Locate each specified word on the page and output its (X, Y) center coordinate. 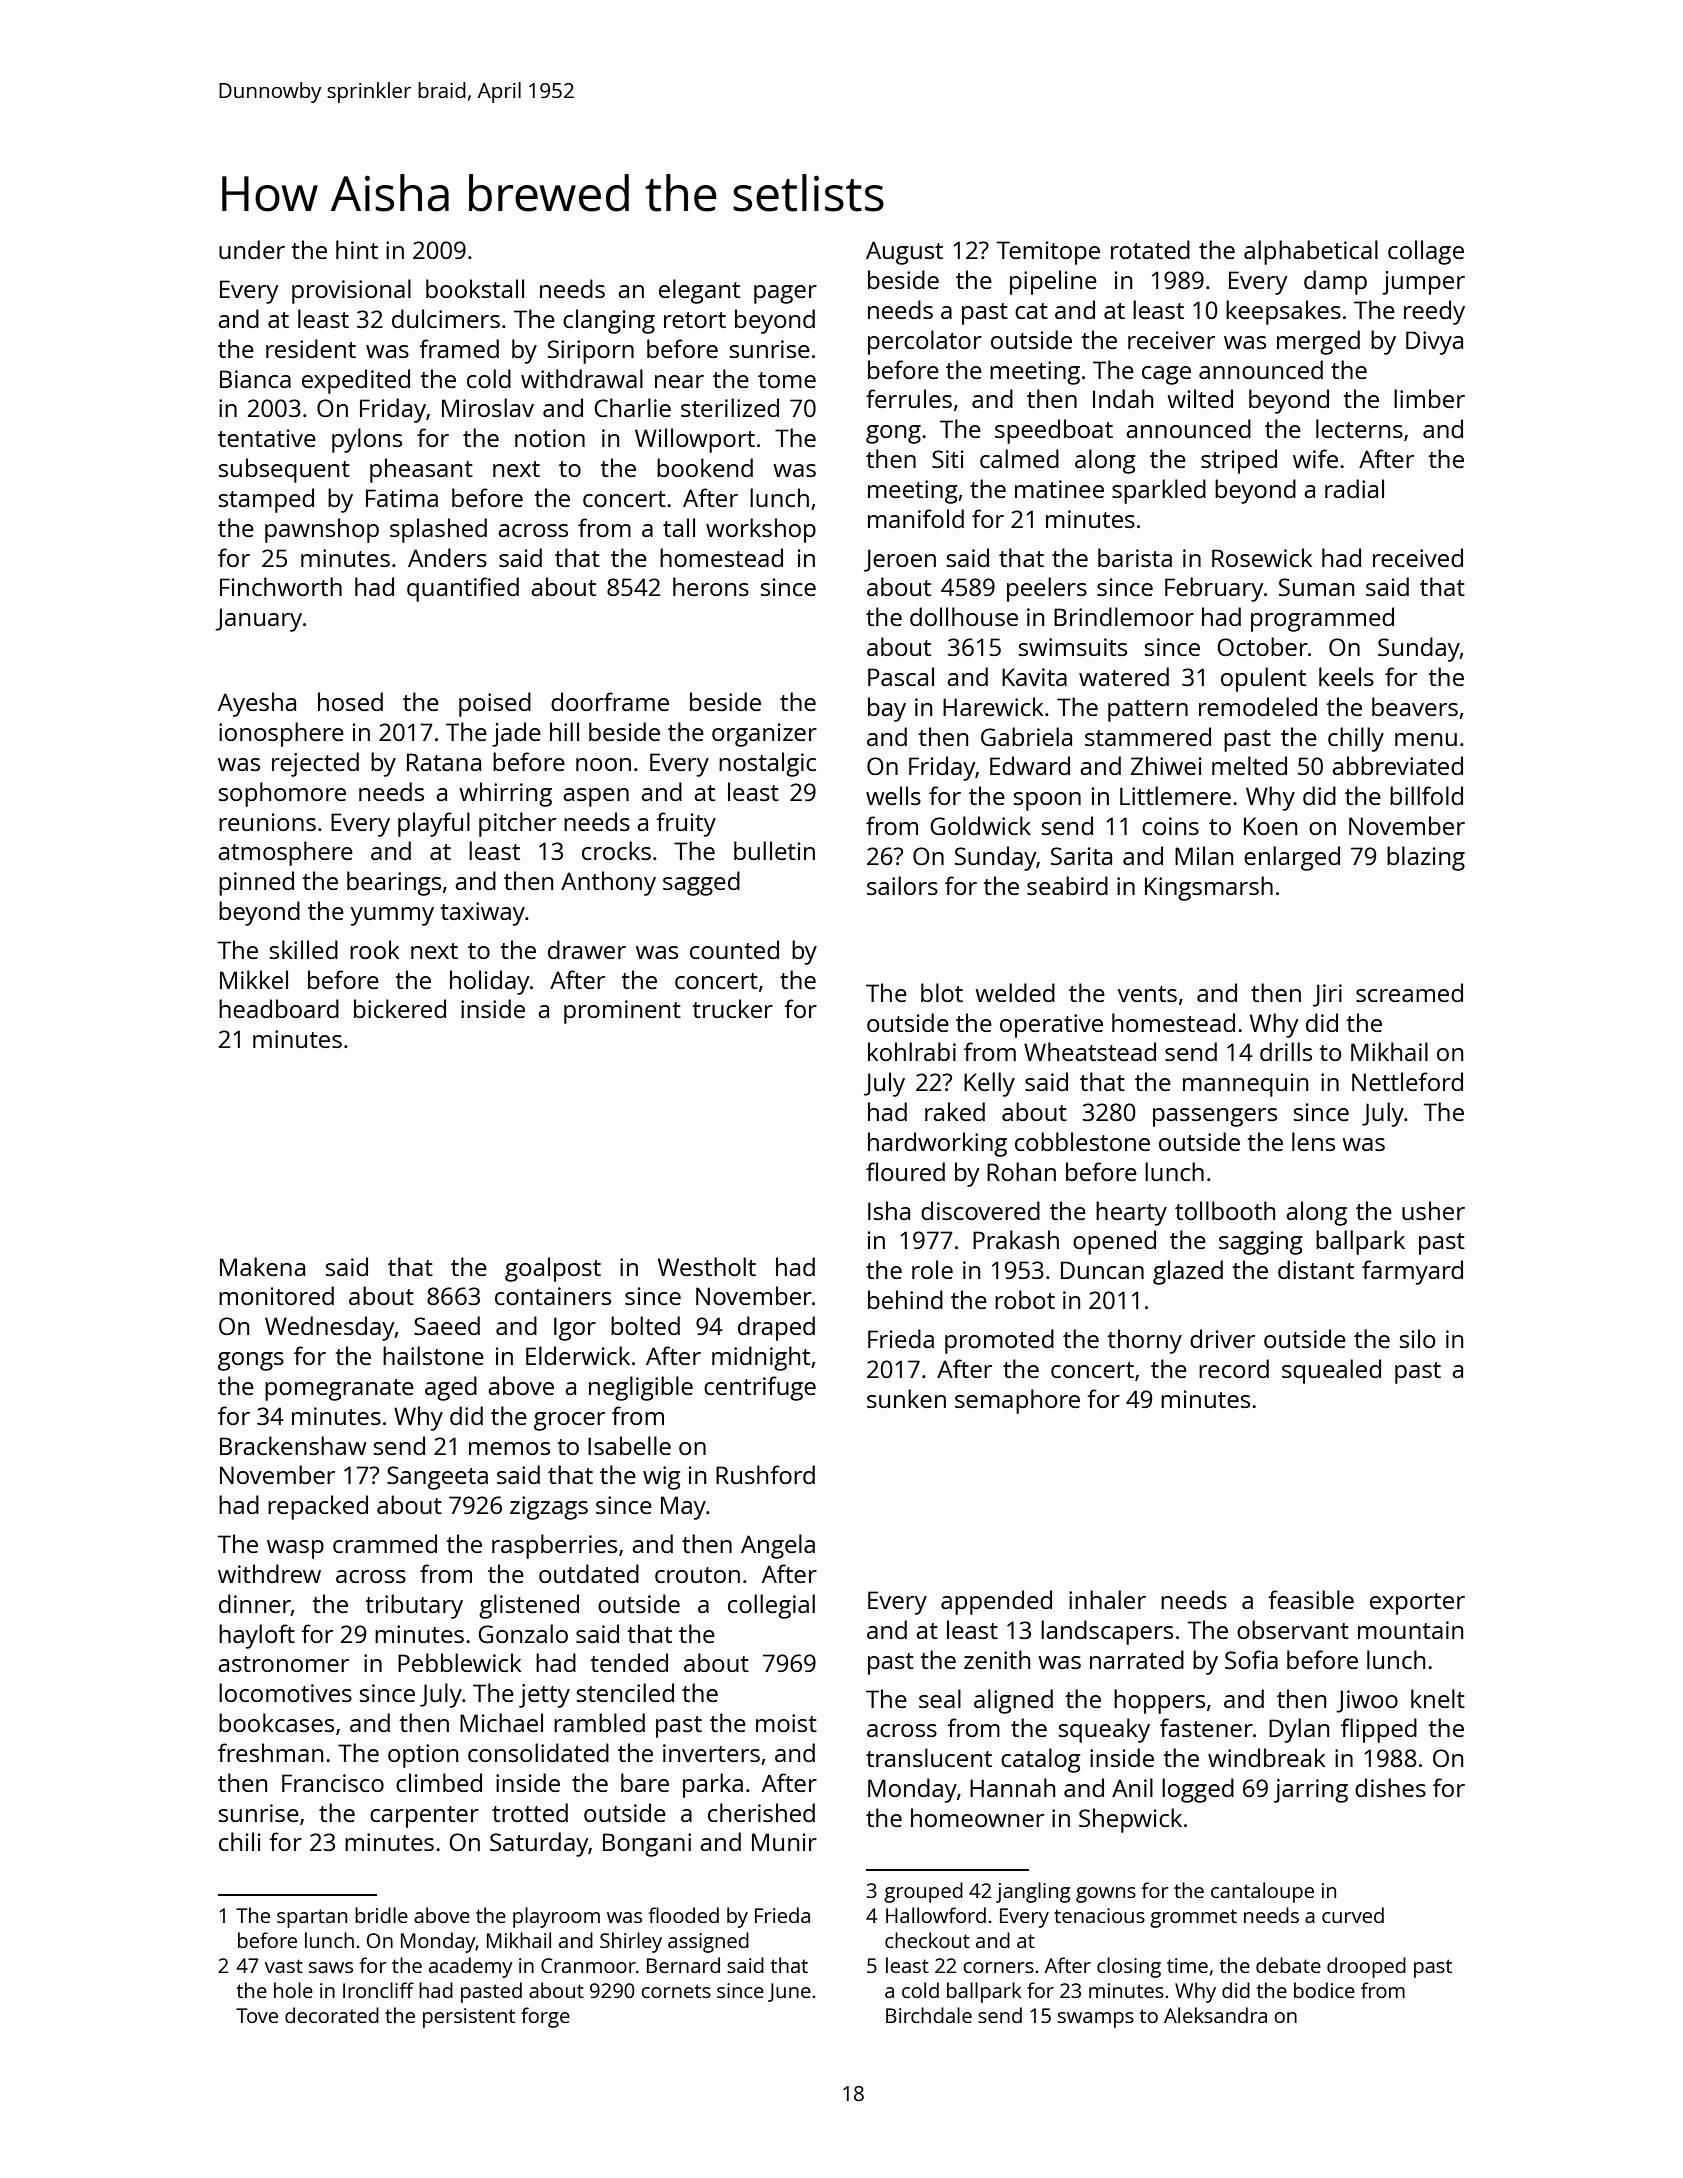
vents (1147, 994)
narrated (1137, 1659)
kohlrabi (912, 1051)
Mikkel (254, 979)
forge (545, 2017)
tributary (414, 1606)
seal (940, 1698)
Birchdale (929, 2015)
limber (1429, 398)
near (679, 381)
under (252, 249)
